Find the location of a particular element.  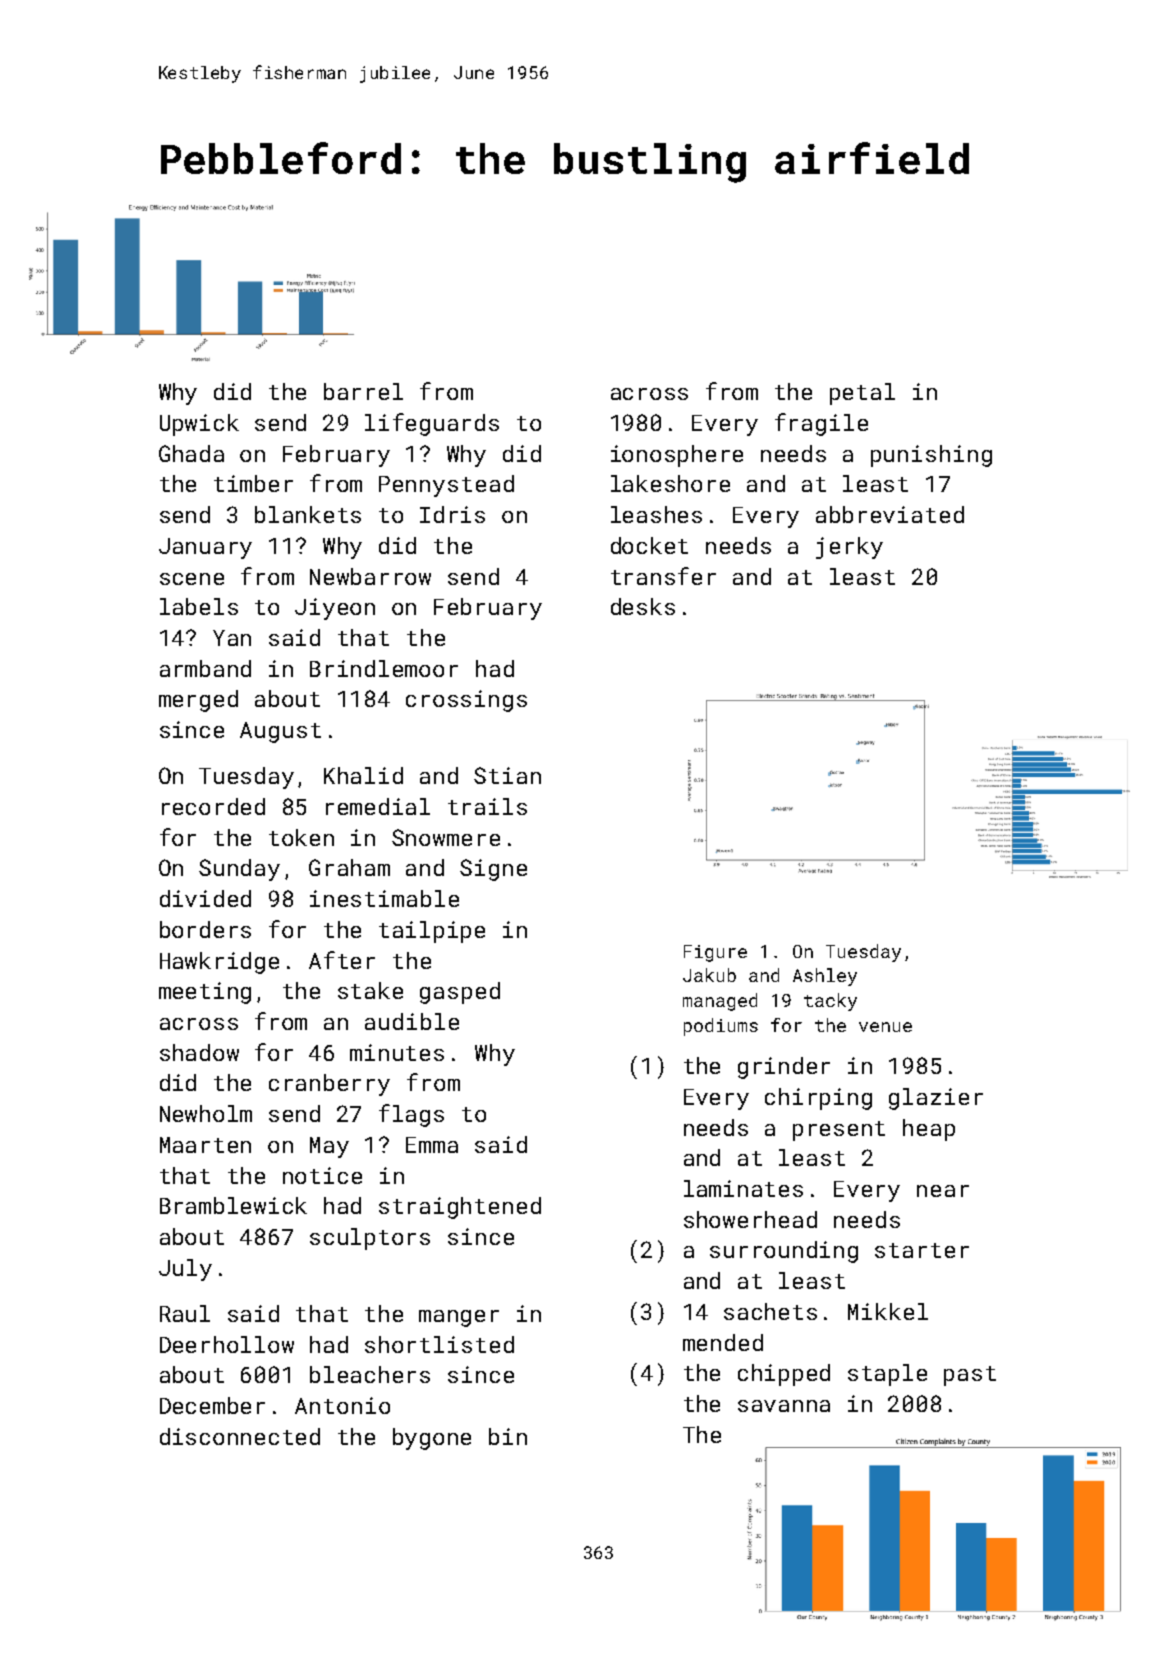

Jiyeon is located at coordinates (335, 609).
